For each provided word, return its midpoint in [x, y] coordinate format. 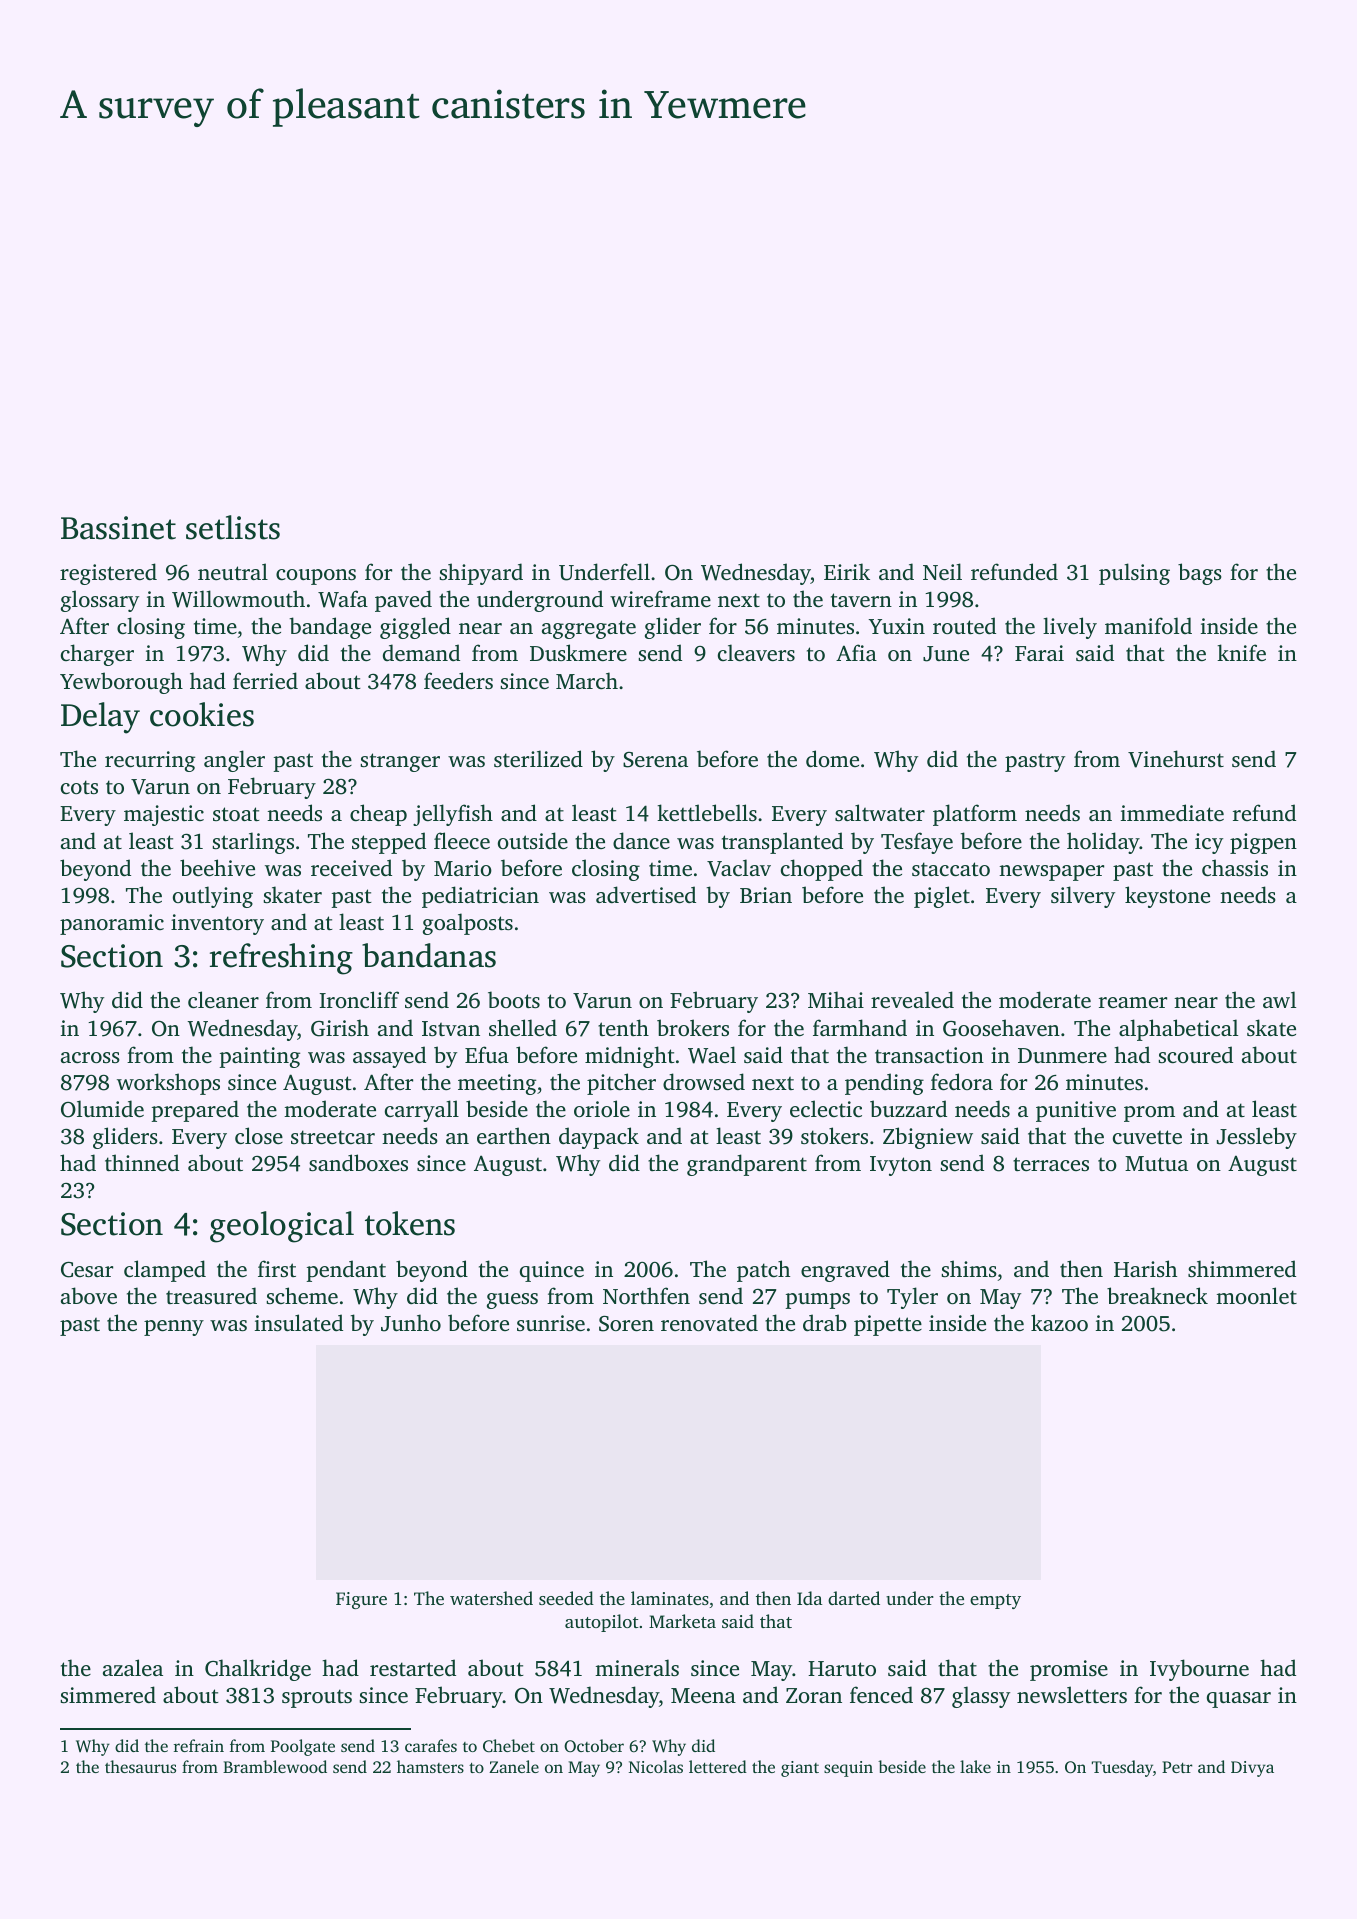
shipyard [481, 574]
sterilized [538, 758]
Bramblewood [275, 1766]
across [90, 1057]
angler [234, 761]
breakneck [1157, 1295]
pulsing [1134, 574]
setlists [233, 527]
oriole [602, 1108]
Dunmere [1062, 1055]
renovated [709, 1322]
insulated [299, 1322]
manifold [1148, 625]
